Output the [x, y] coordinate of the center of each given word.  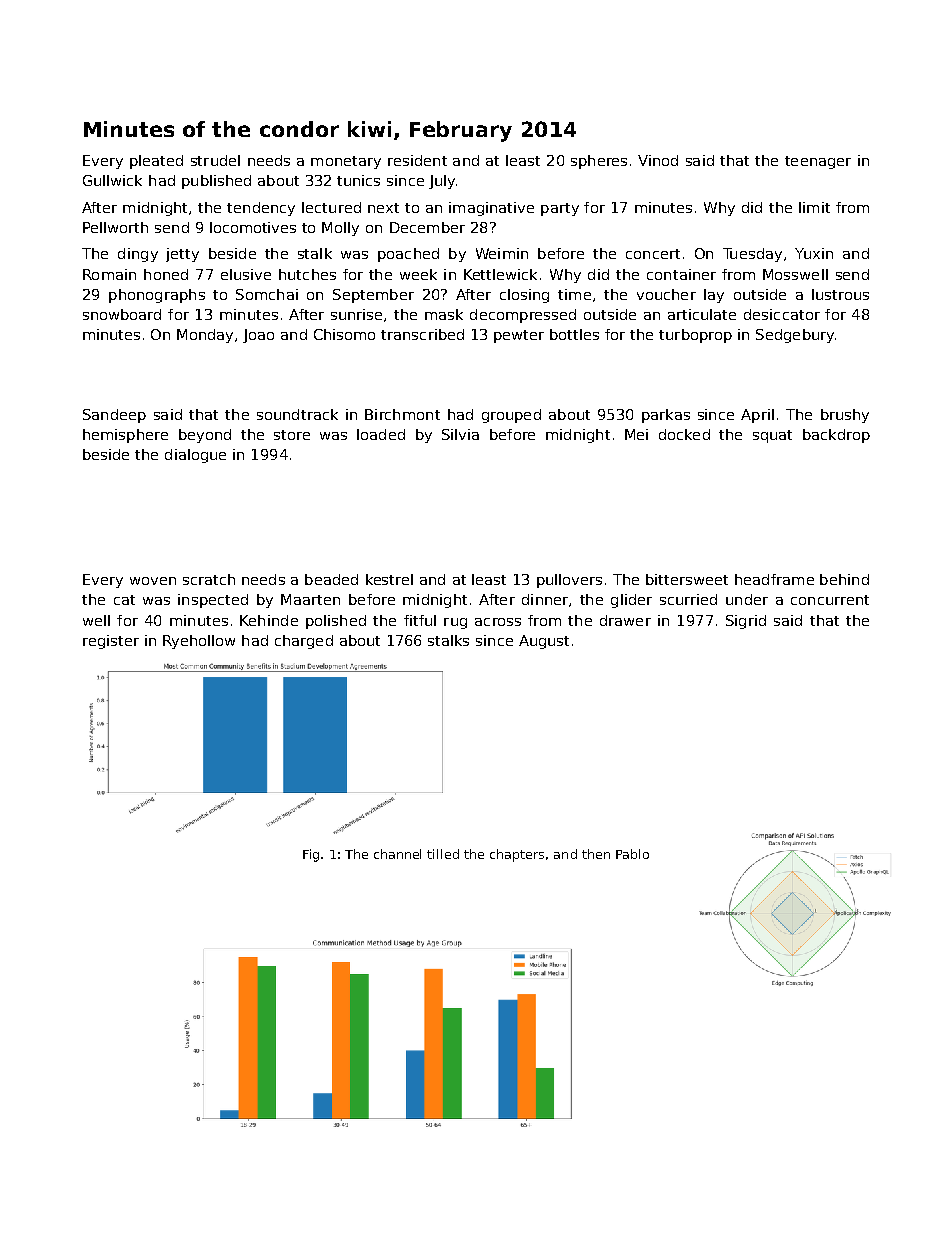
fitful [420, 620]
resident [417, 160]
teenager [818, 162]
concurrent [830, 600]
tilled [443, 854]
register [111, 642]
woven [153, 581]
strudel [215, 160]
